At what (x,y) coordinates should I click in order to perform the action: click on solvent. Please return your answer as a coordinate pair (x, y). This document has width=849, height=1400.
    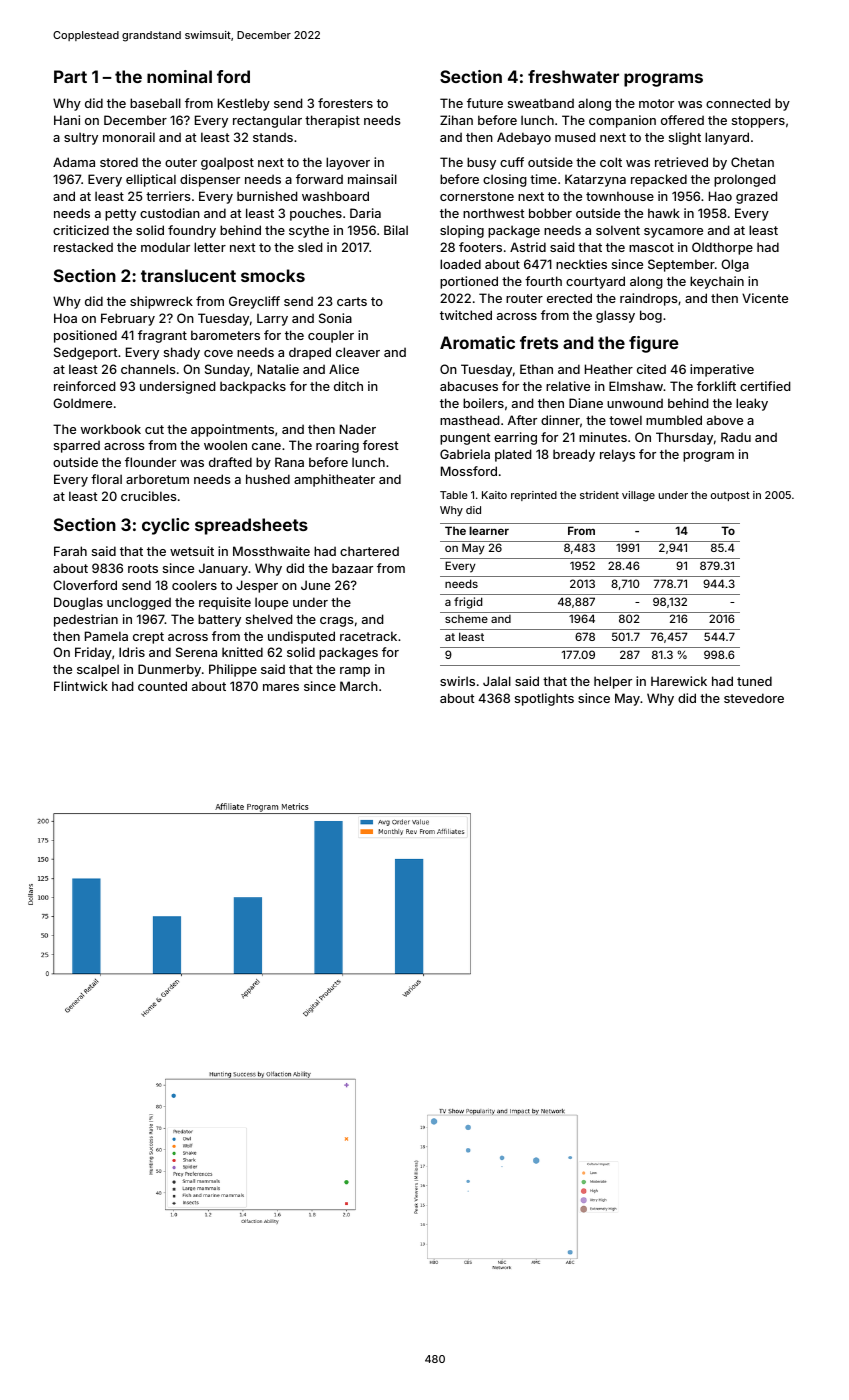
    Looking at the image, I should click on (618, 230).
